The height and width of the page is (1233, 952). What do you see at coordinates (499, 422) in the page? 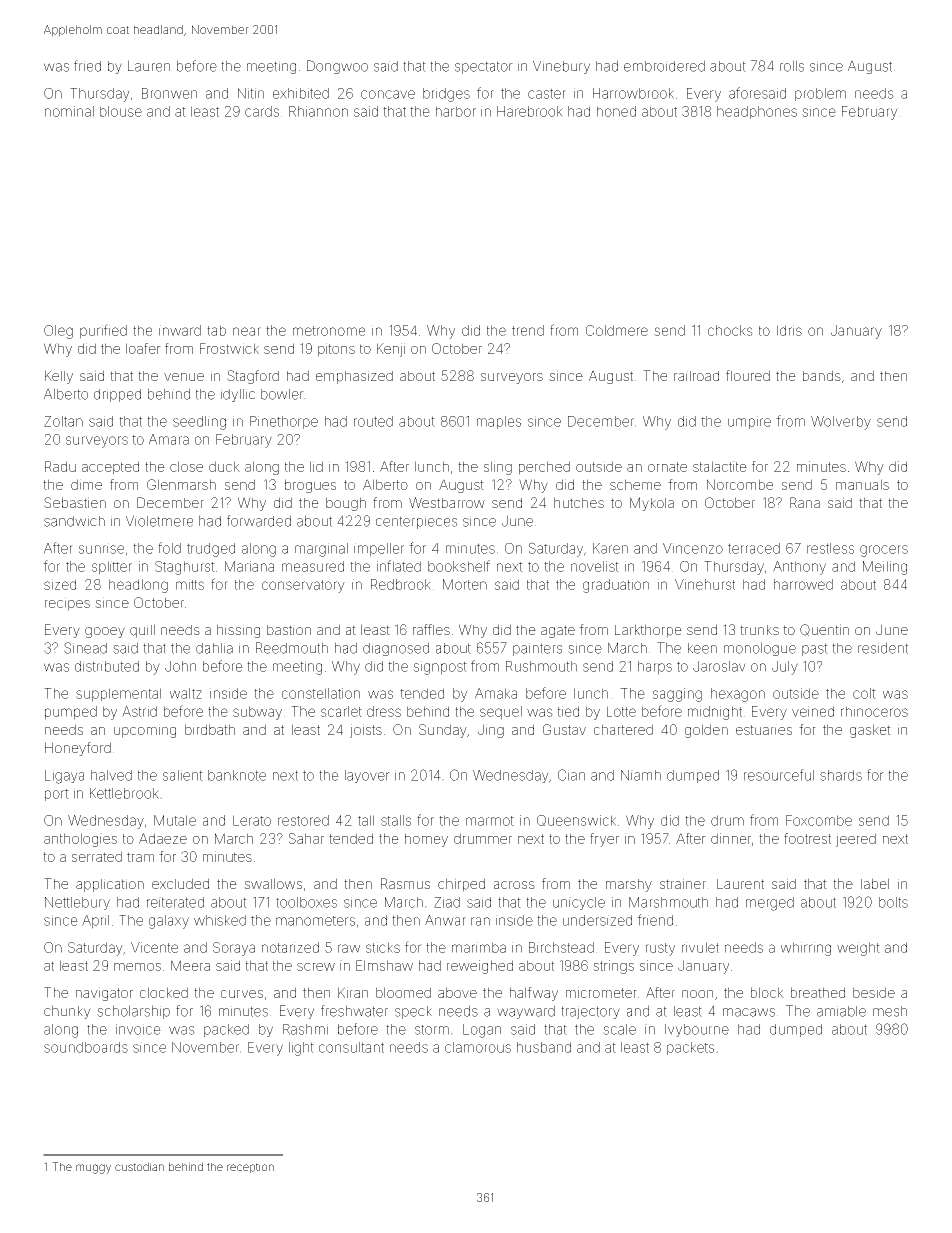
I see `maples` at bounding box center [499, 422].
